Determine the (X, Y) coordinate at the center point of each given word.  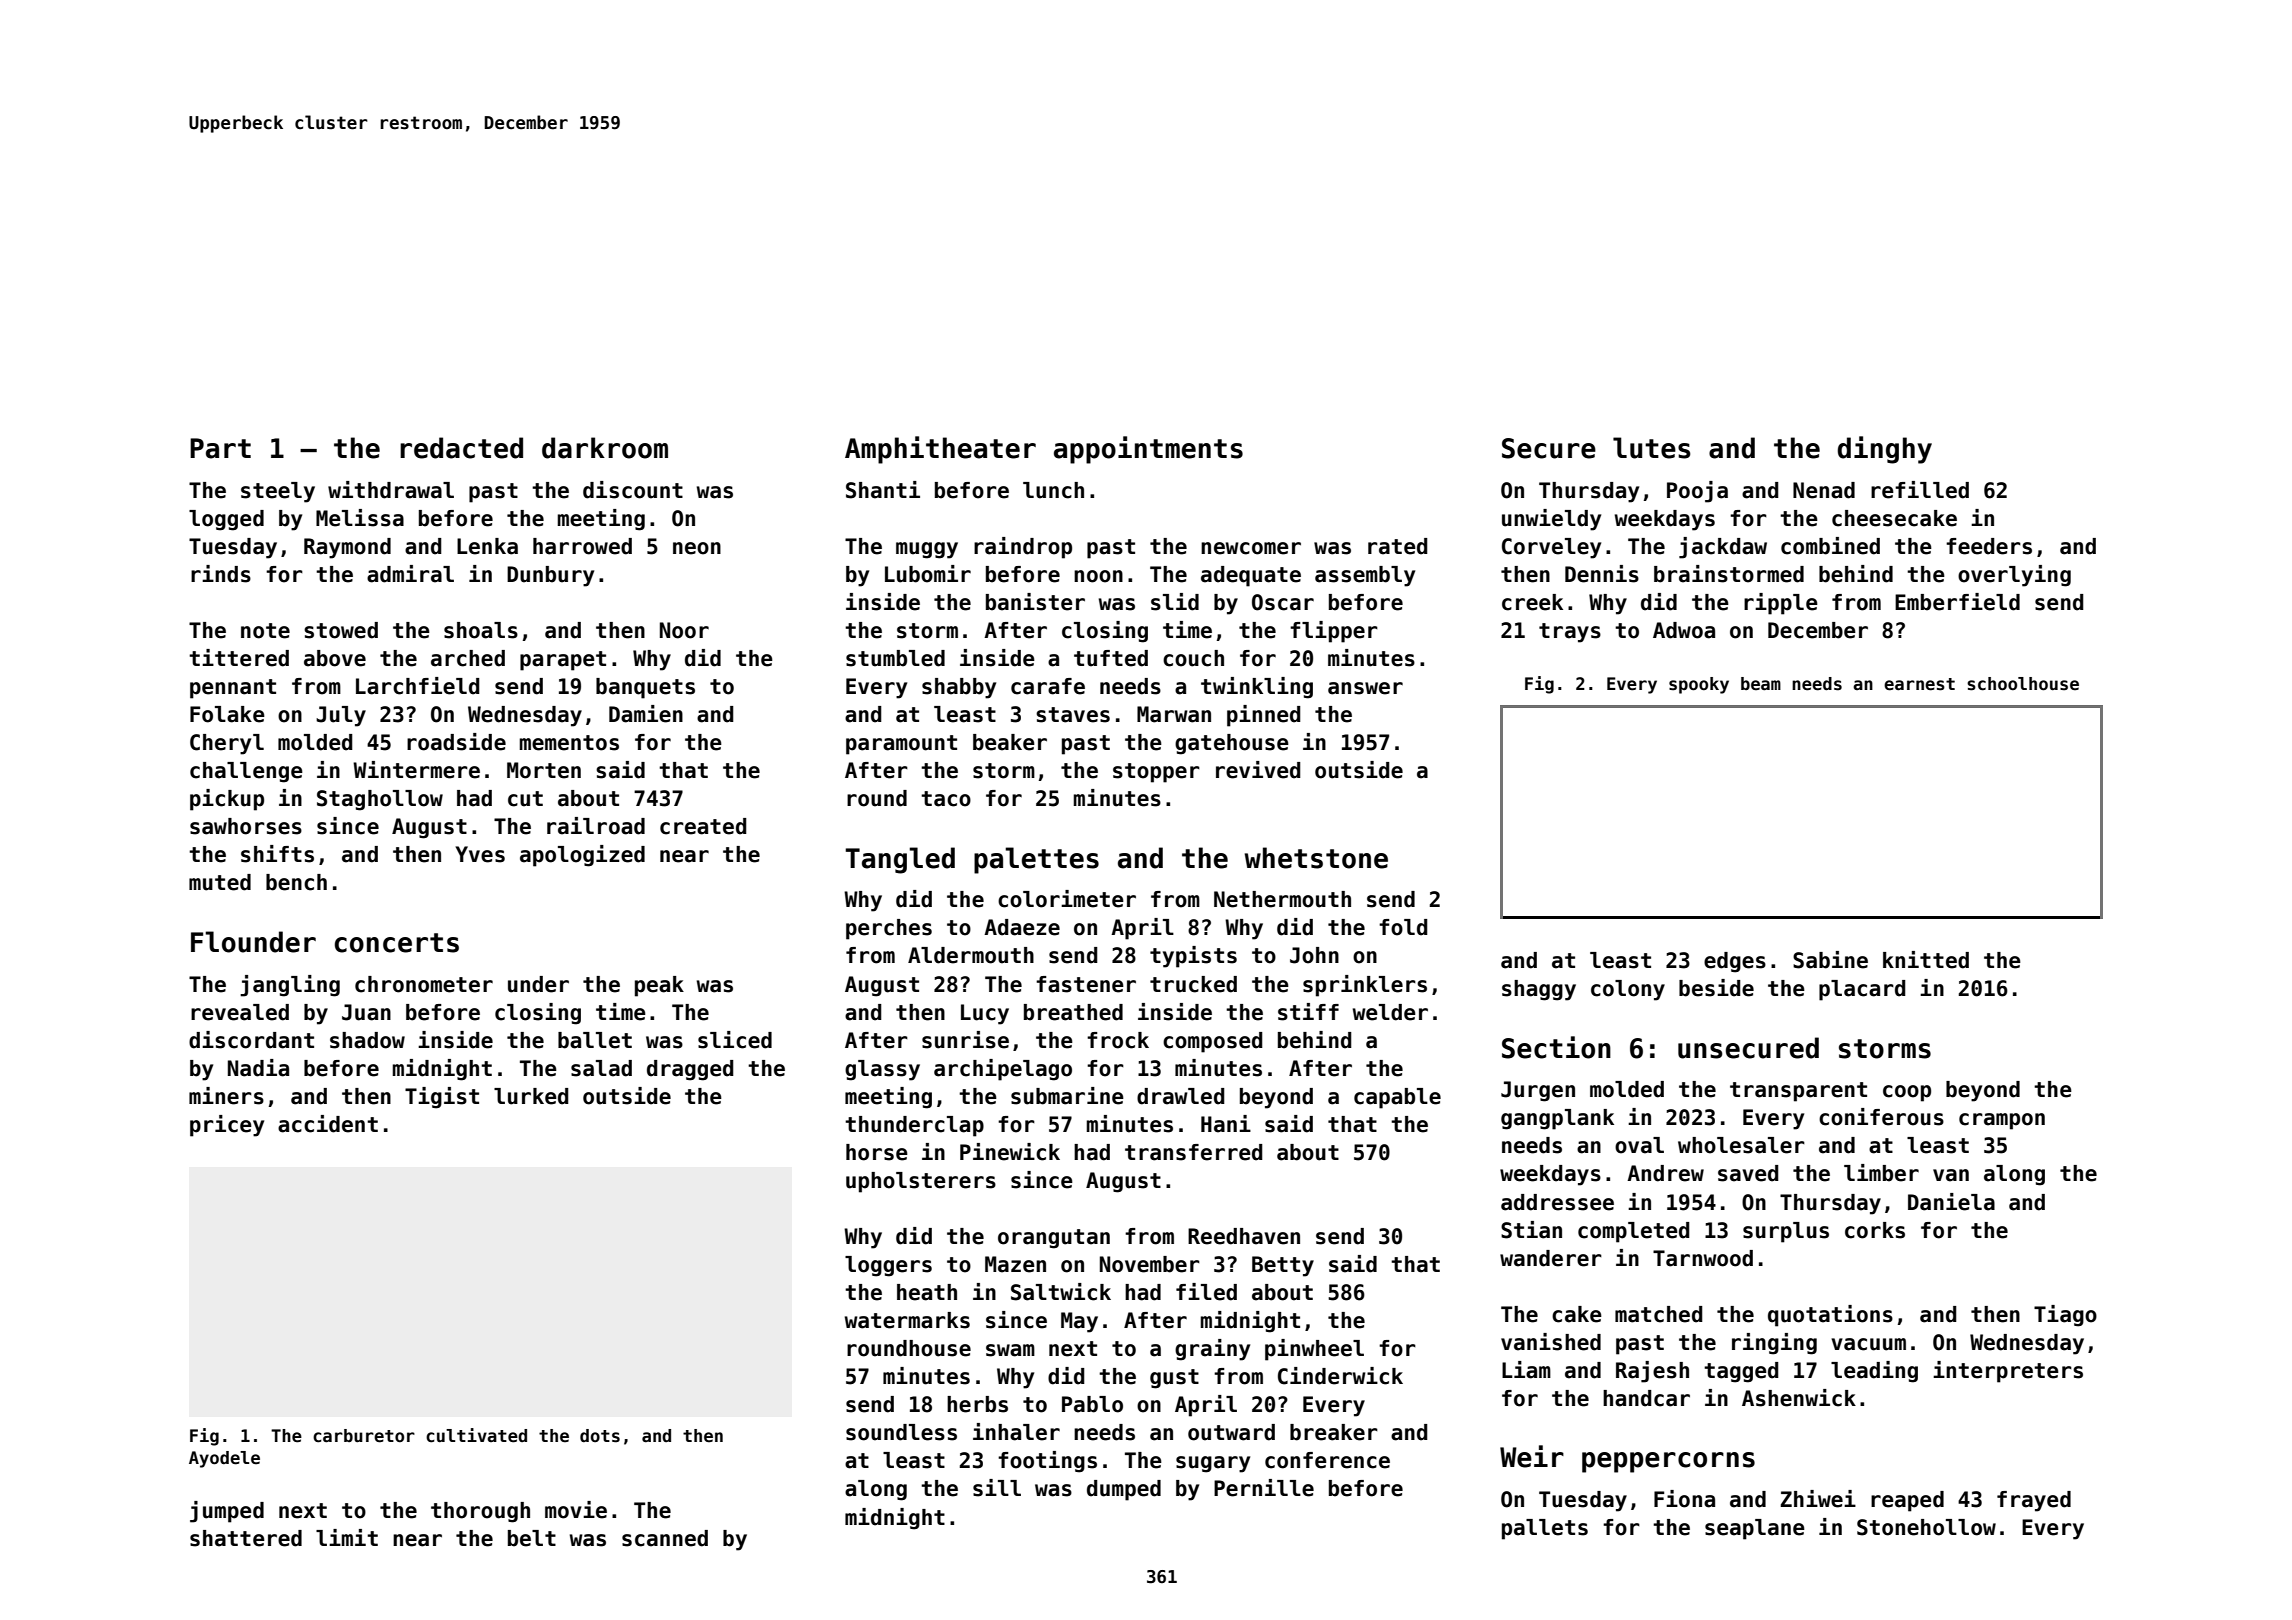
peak (659, 986)
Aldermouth (971, 955)
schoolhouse (2023, 684)
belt (532, 1538)
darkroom (605, 448)
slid (1175, 602)
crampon (2002, 1121)
